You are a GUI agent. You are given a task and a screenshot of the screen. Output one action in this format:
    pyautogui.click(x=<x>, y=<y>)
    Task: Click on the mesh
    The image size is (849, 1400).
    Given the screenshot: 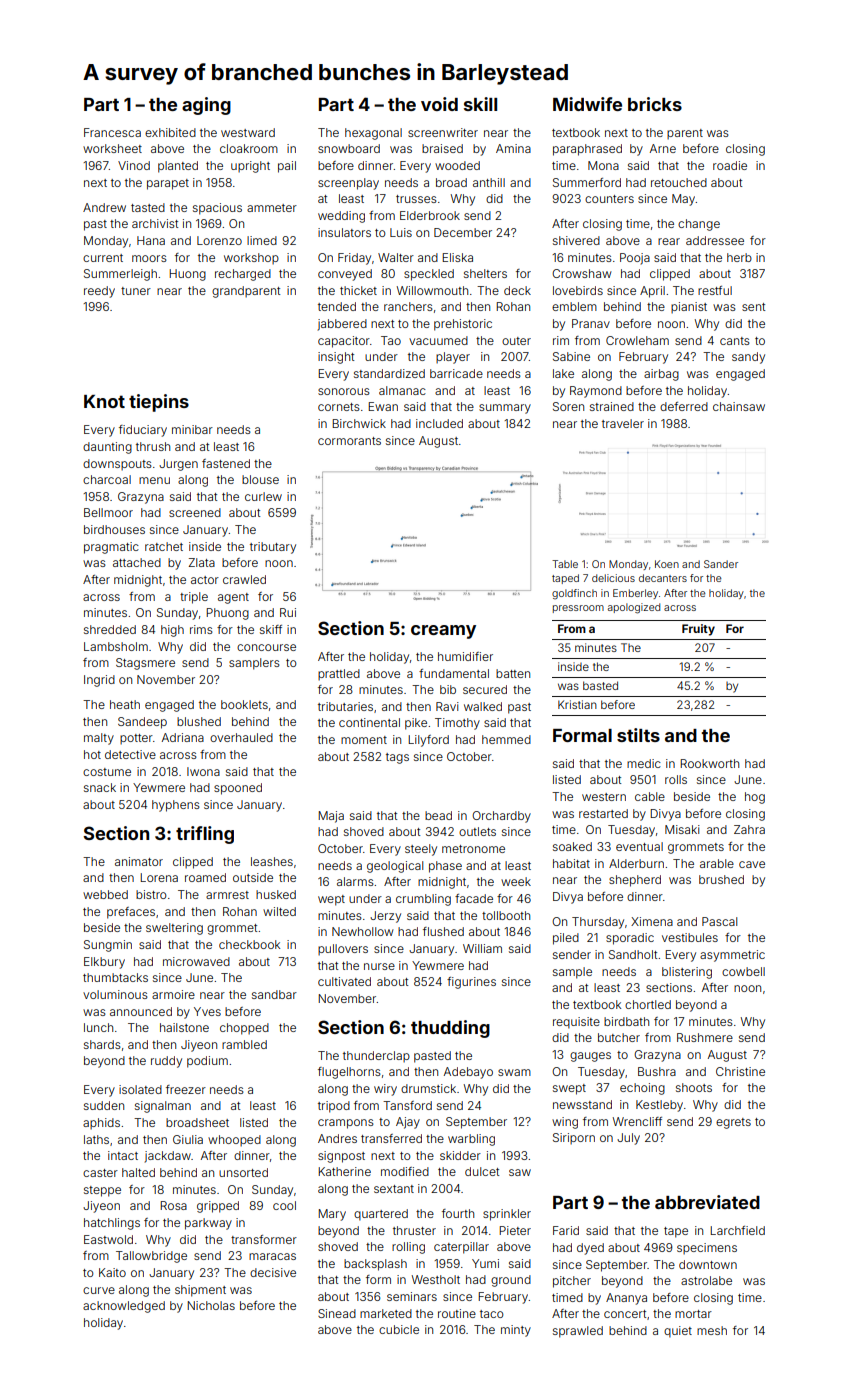 What is the action you would take?
    pyautogui.click(x=712, y=1330)
